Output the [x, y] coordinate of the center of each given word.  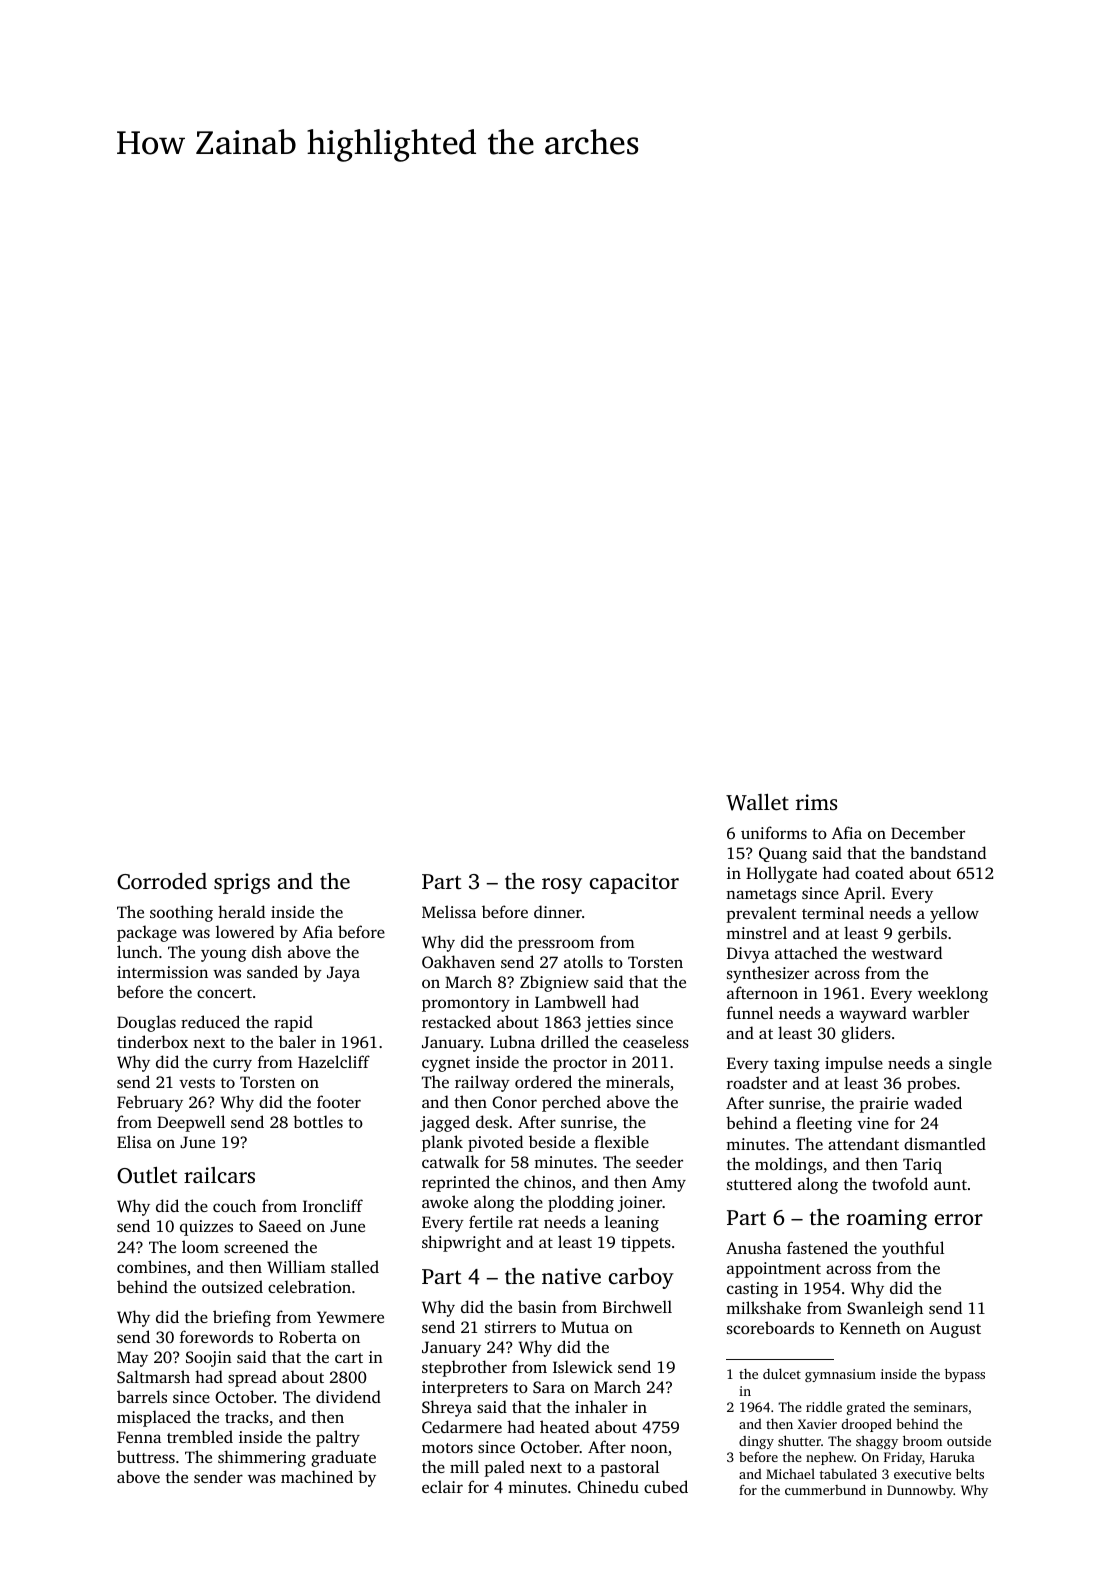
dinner [558, 911]
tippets [646, 1244]
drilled [565, 1041]
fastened [817, 1247]
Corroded [162, 881]
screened [256, 1246]
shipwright [461, 1243]
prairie [883, 1105]
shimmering [262, 1458]
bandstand [948, 852]
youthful [913, 1249]
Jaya [343, 974]
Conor [514, 1102]
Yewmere [350, 1317]
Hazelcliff [334, 1061]
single [970, 1064]
